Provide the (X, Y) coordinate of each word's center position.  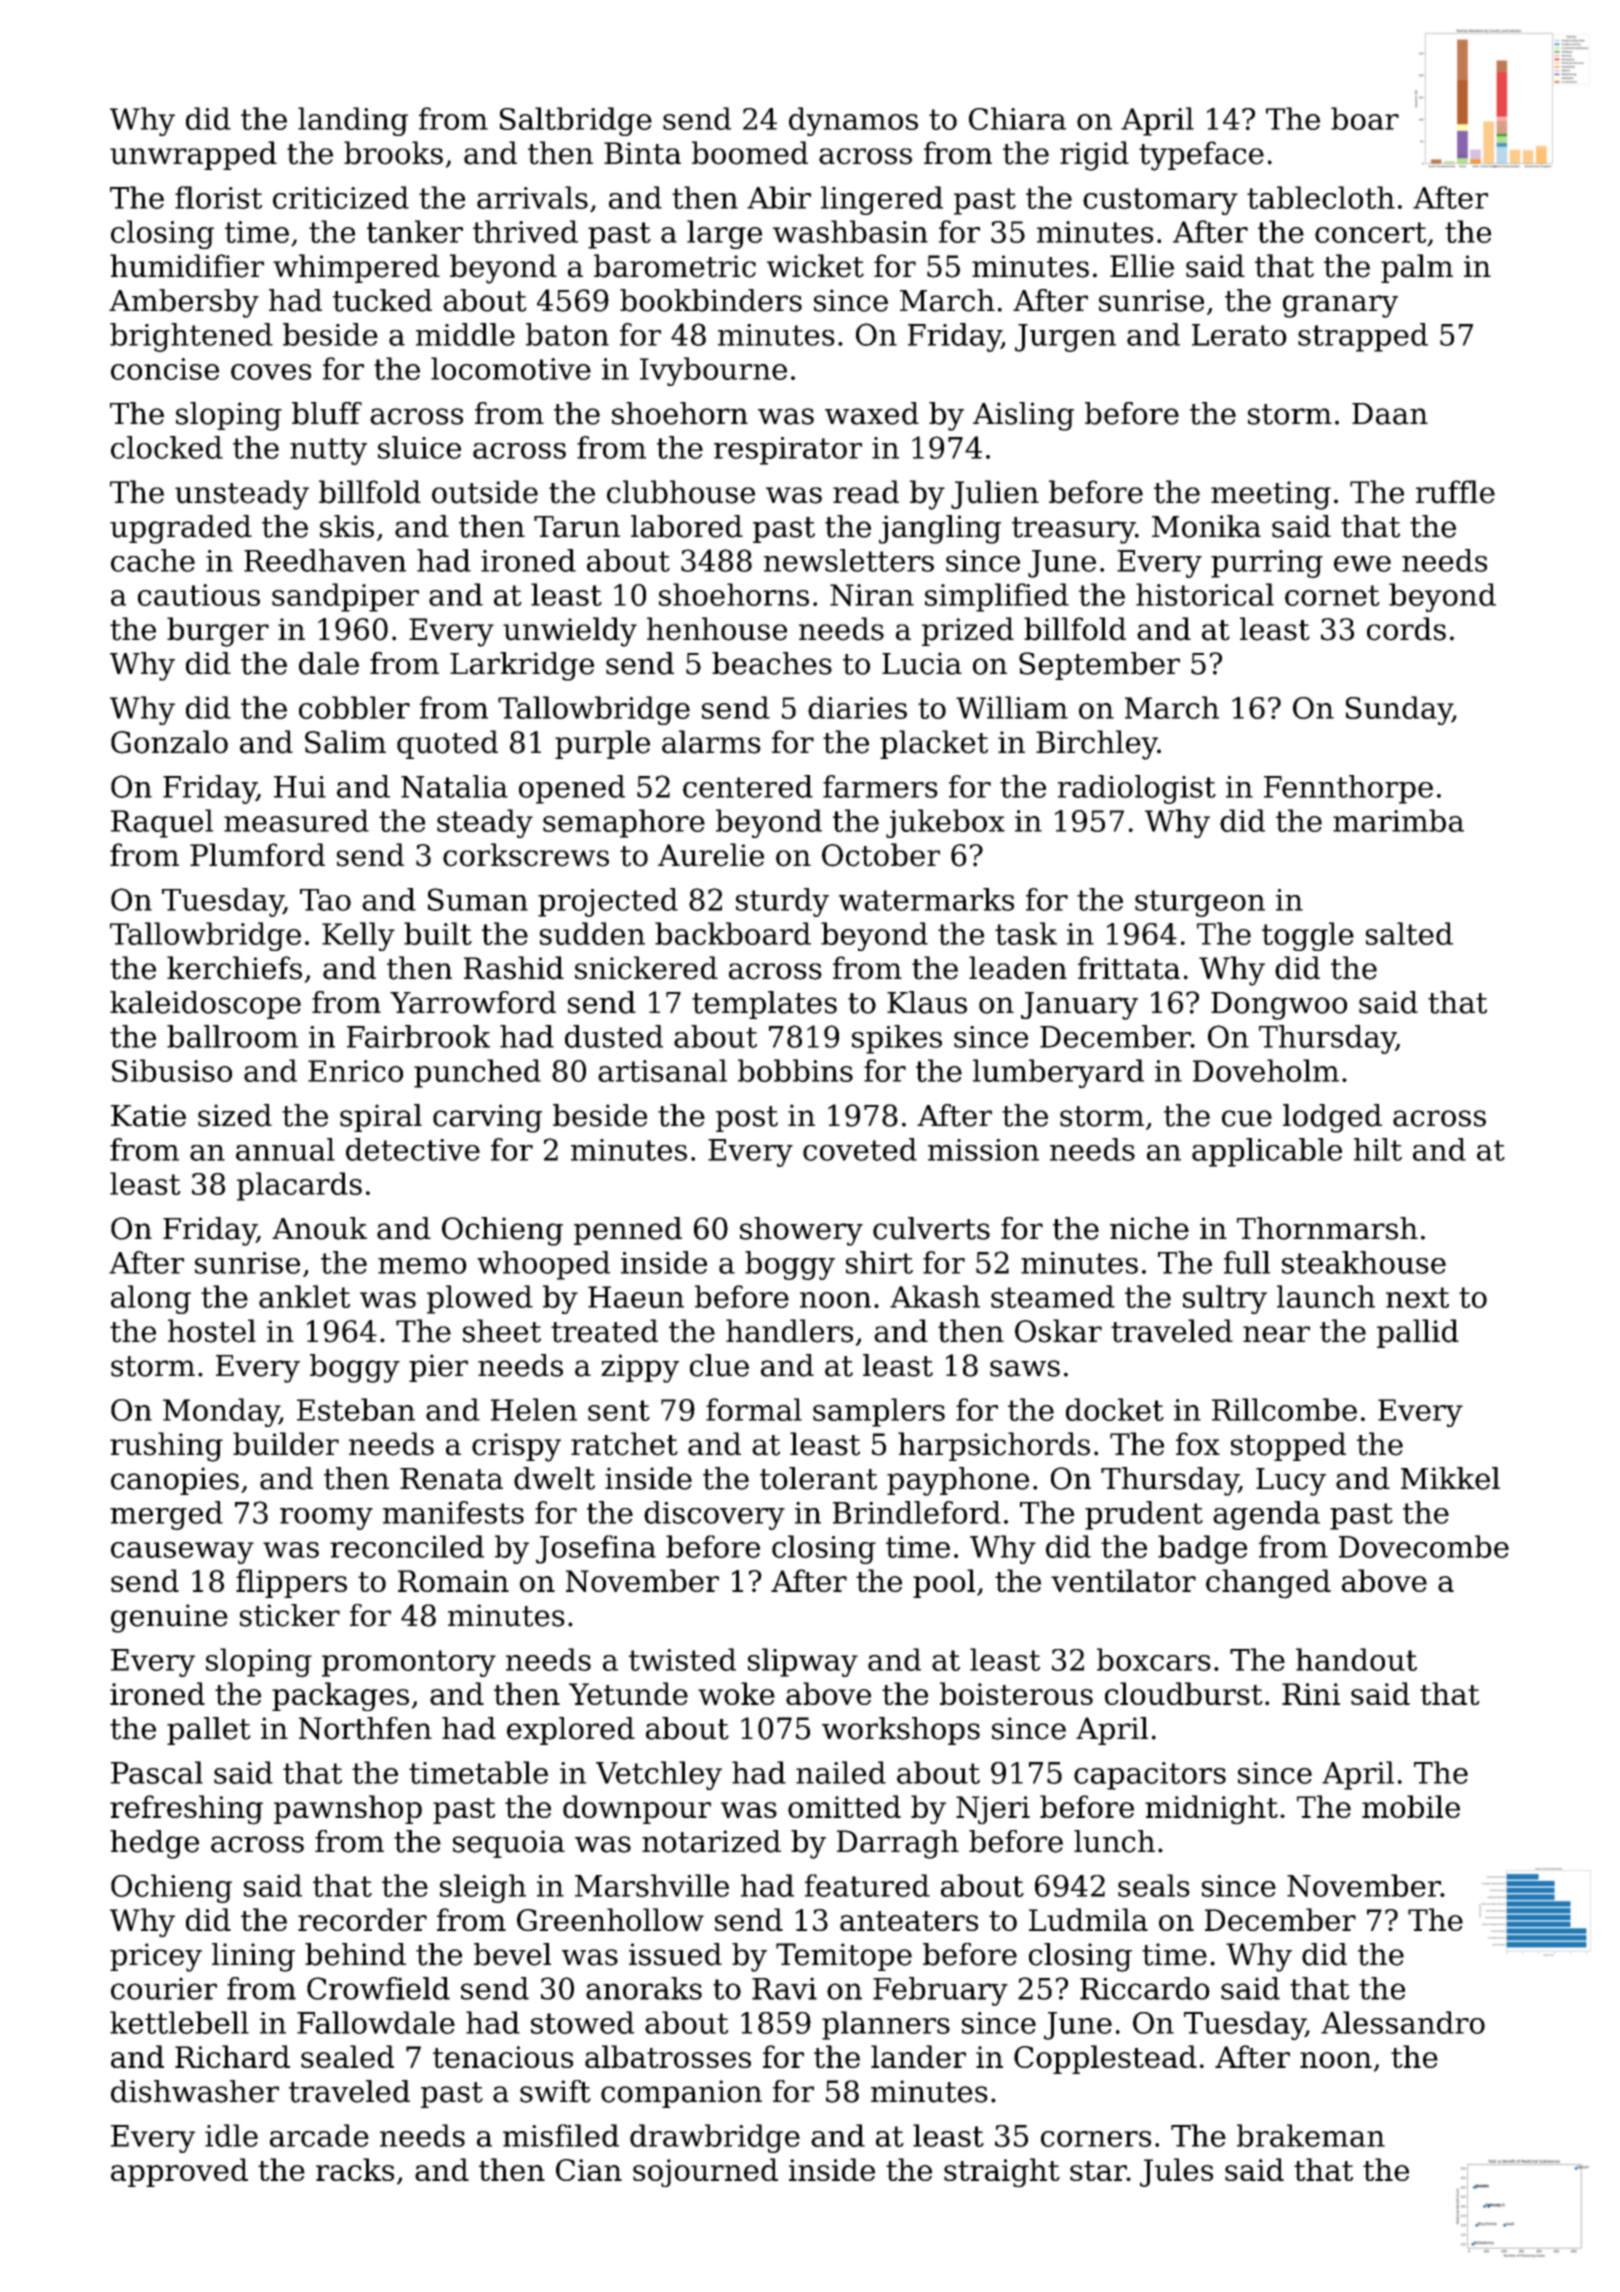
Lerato (1239, 335)
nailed (841, 1772)
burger (218, 632)
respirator (788, 451)
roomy (326, 1519)
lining (253, 1957)
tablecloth (1321, 197)
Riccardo (1145, 1988)
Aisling (1023, 416)
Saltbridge (576, 121)
